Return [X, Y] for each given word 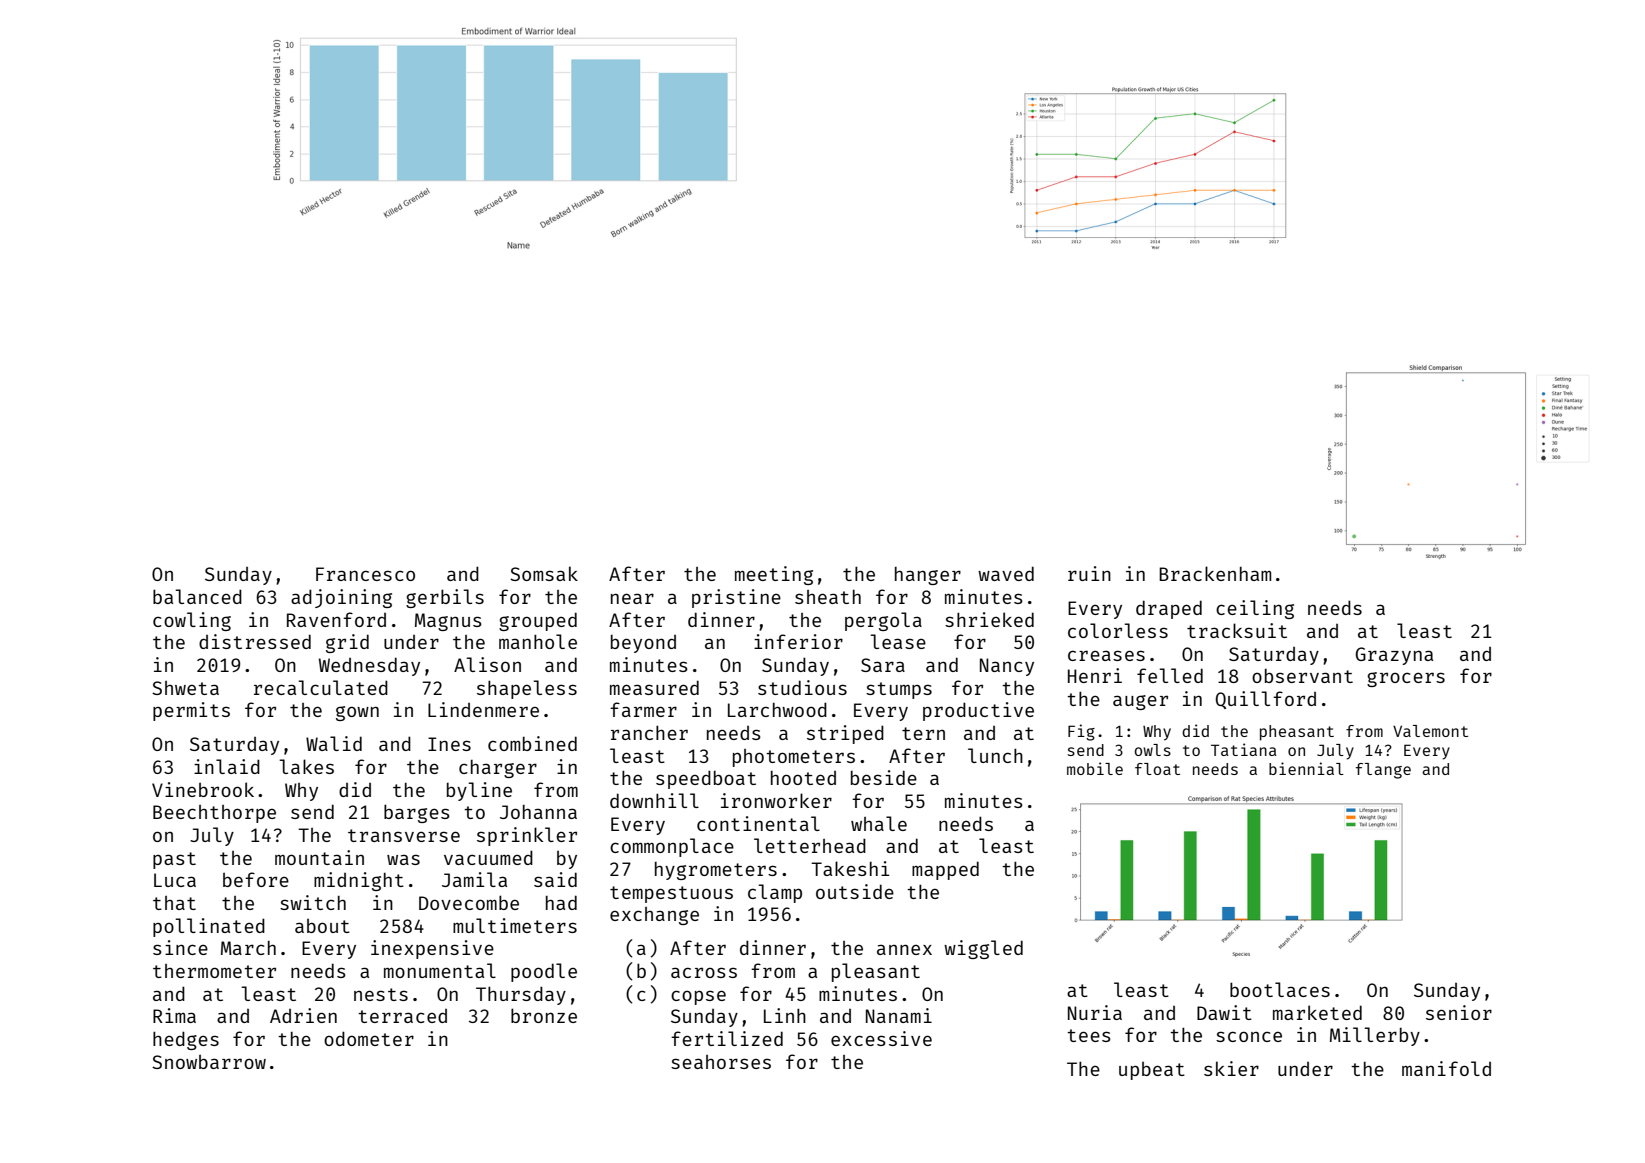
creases [1106, 655]
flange [1383, 771]
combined [532, 743]
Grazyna [1394, 656]
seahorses [721, 1062]
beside [884, 777]
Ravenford [336, 619]
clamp [775, 893]
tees [1089, 1035]
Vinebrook [203, 789]
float [1157, 769]
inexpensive [432, 949]
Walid [334, 743]
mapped [945, 870]
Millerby [1375, 1036]
